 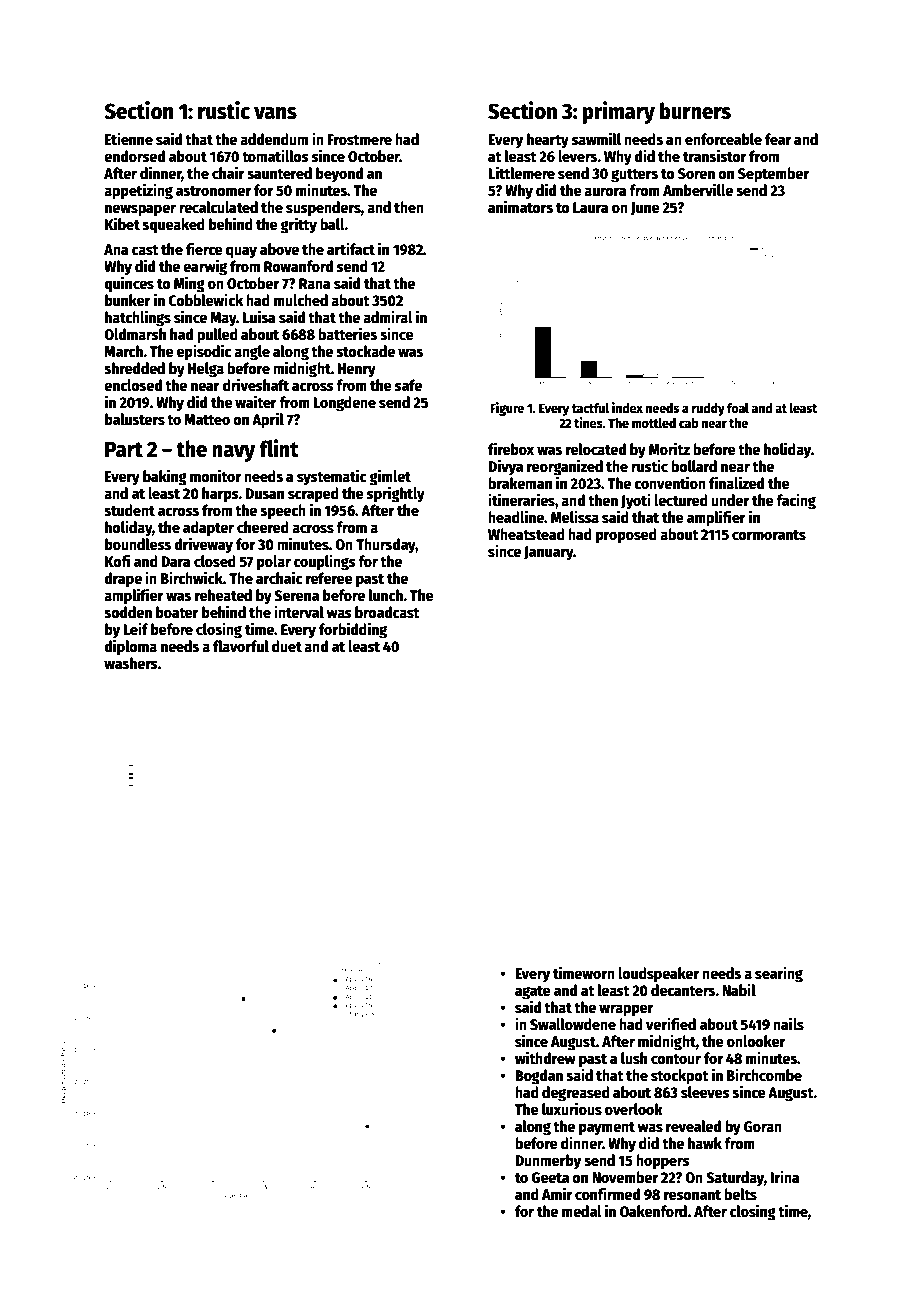 What do you see at coordinates (533, 993) in the image?
I see `agate` at bounding box center [533, 993].
